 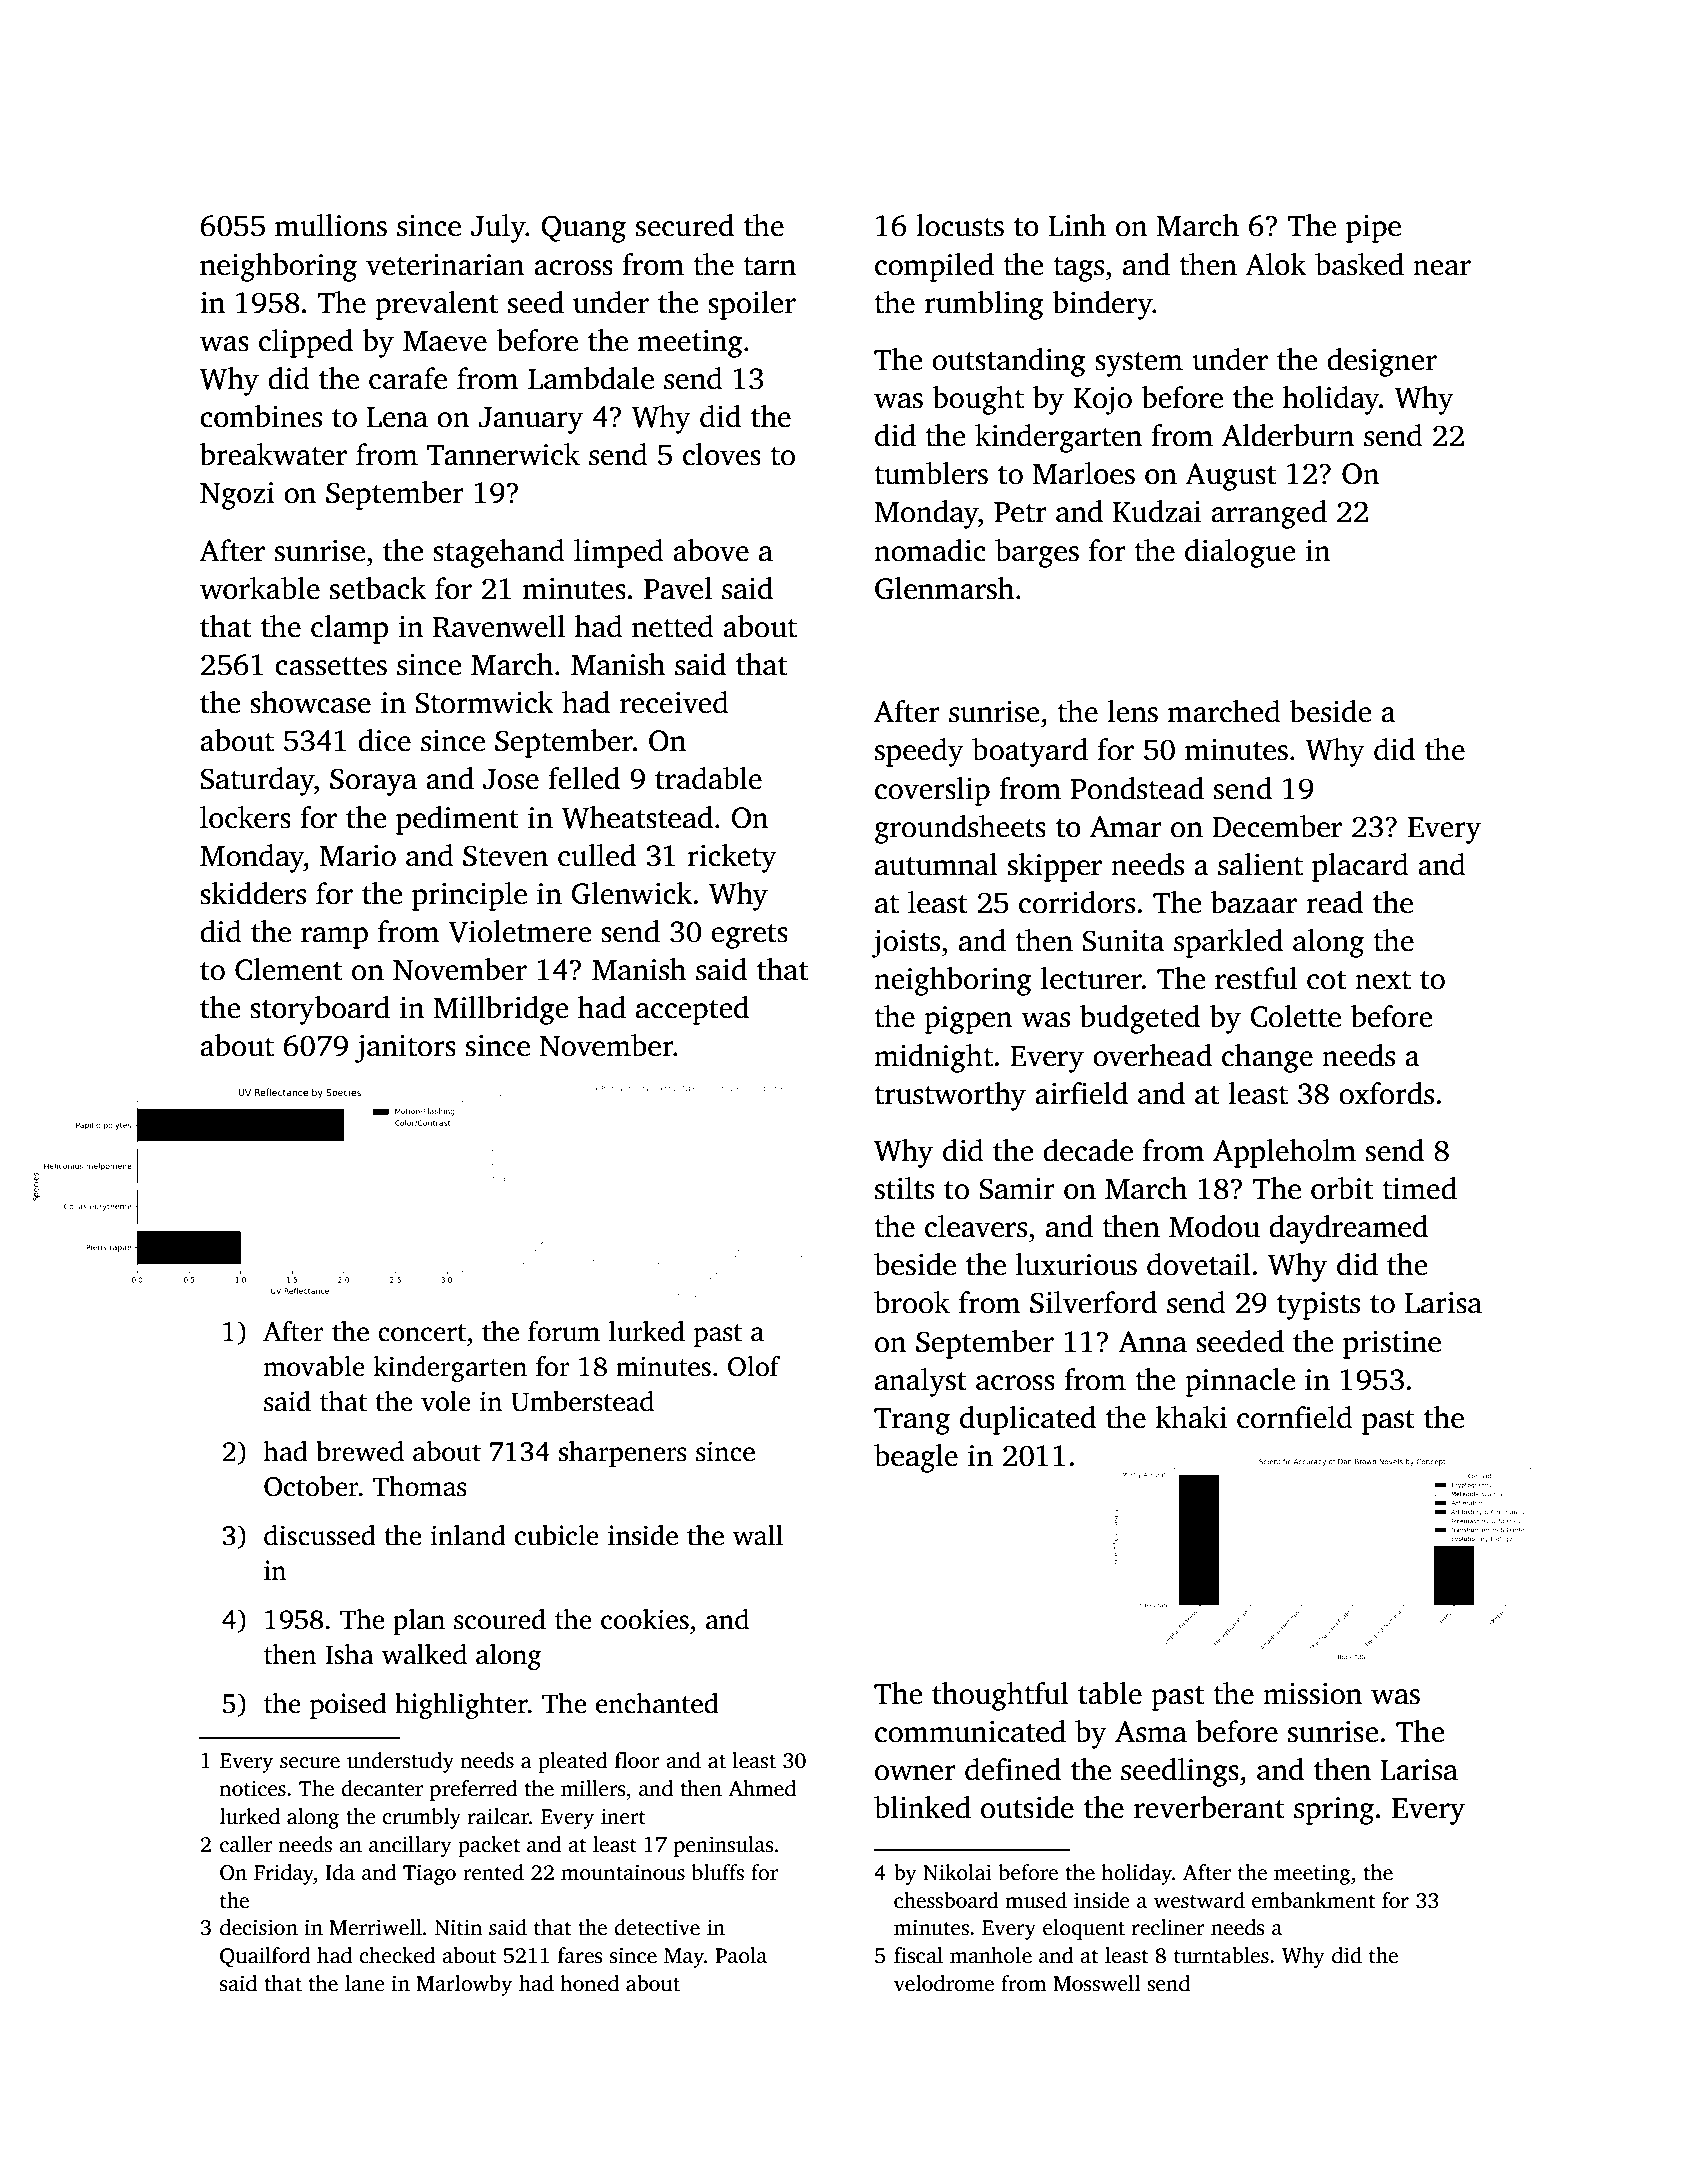 I want to click on tradable, so click(x=708, y=778).
